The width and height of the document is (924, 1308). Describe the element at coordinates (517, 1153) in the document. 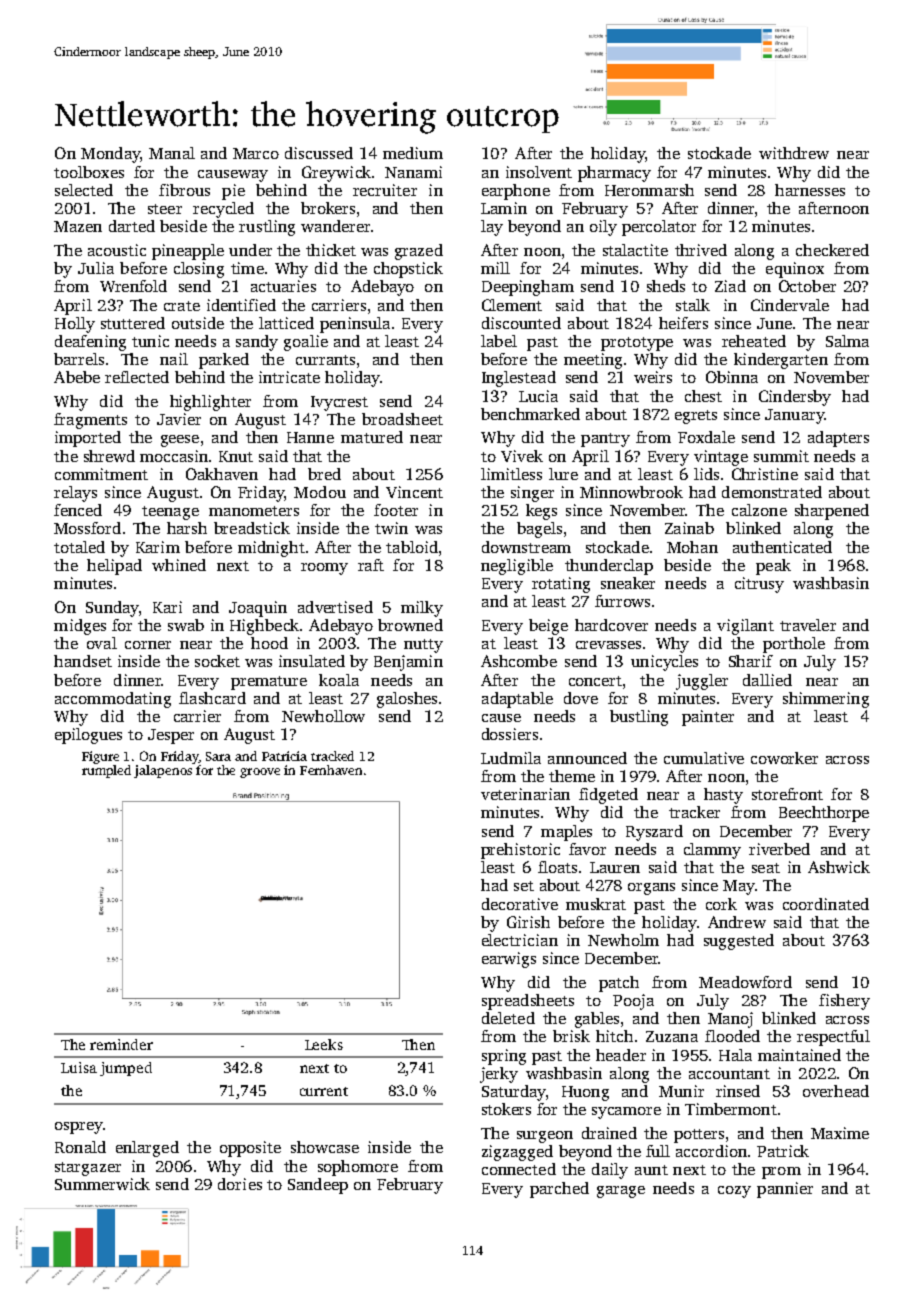

I see `zigzagged` at that location.
